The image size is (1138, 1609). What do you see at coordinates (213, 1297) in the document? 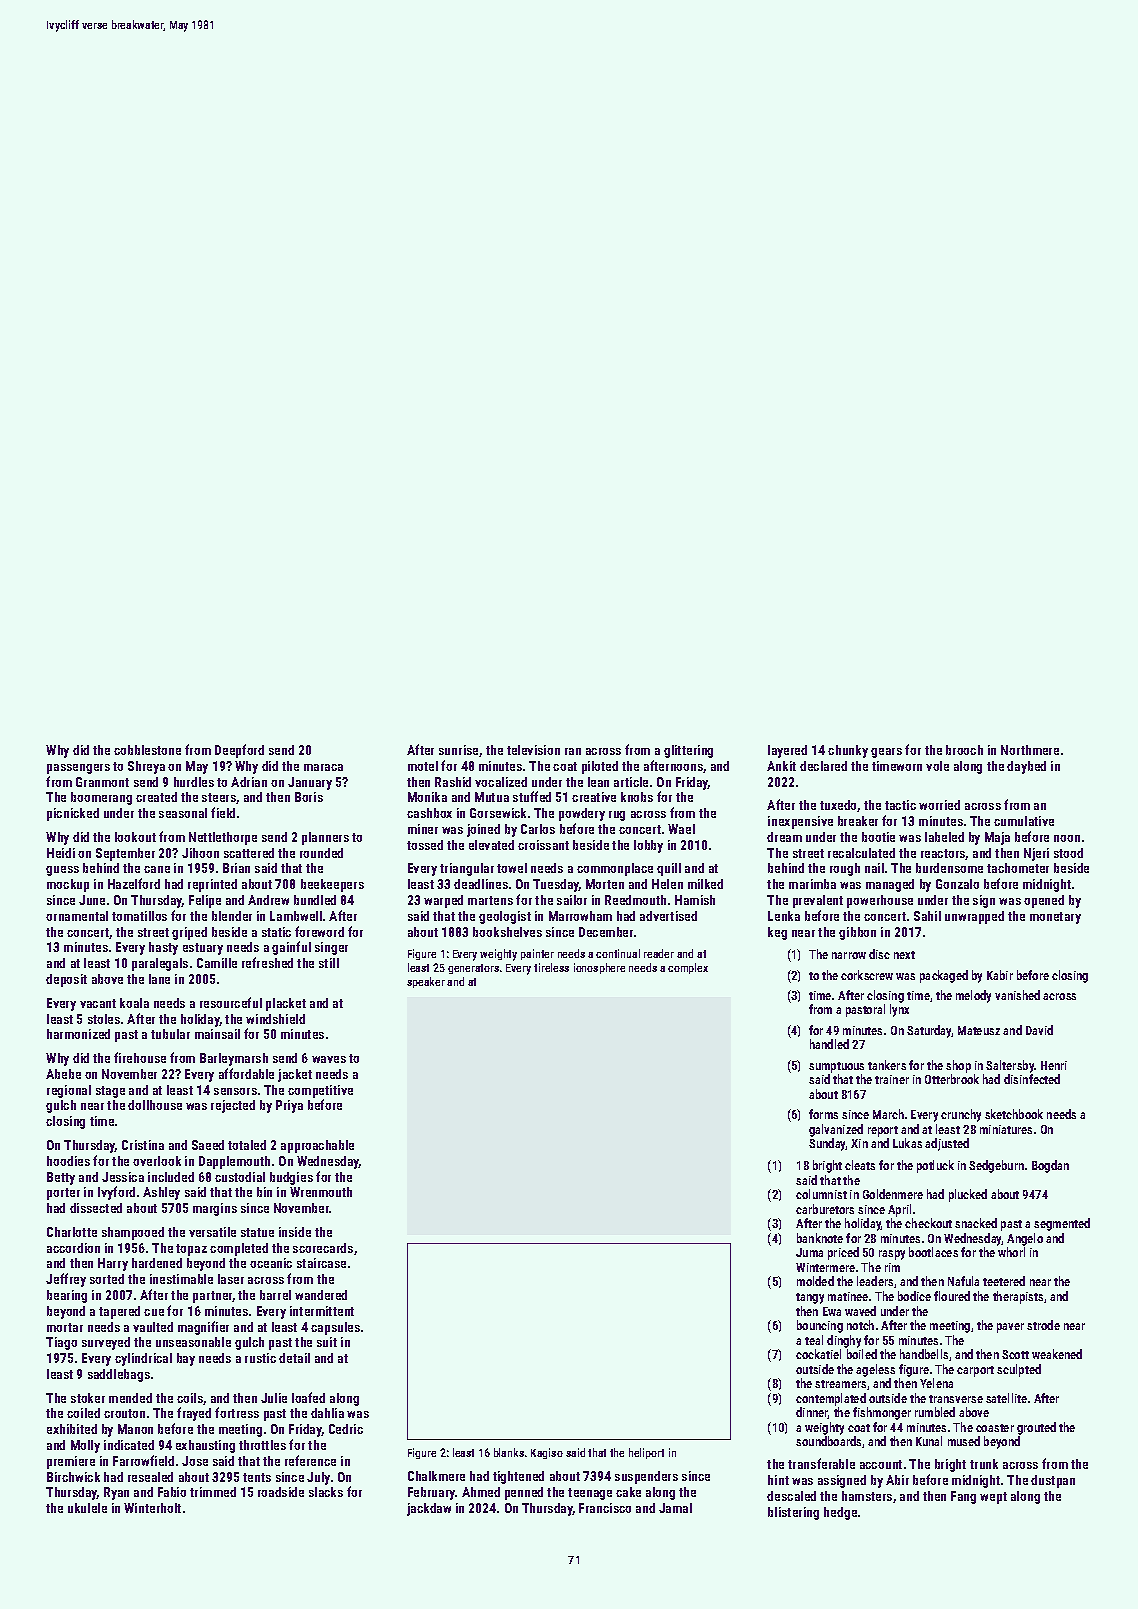
I see `partner` at bounding box center [213, 1297].
